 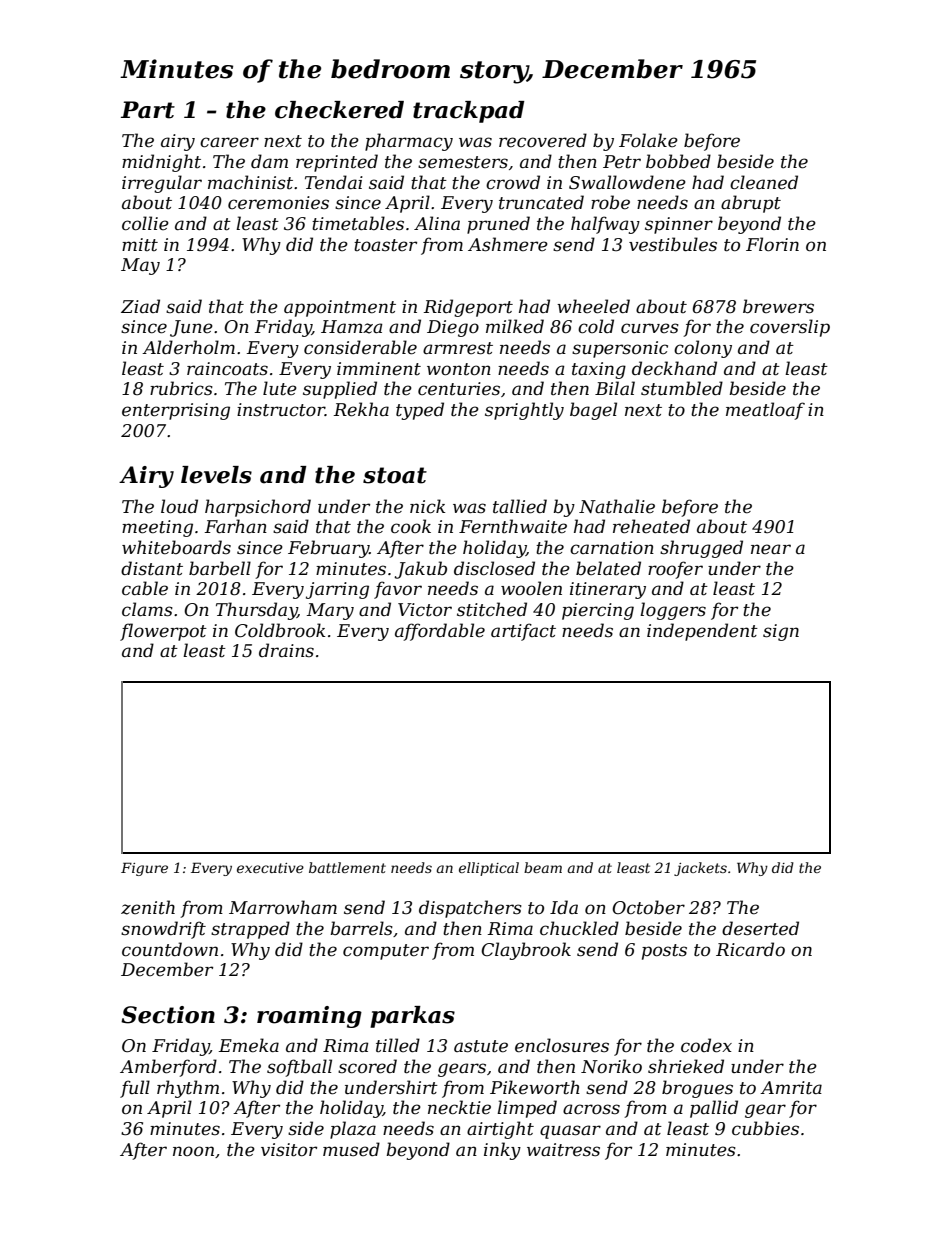 I want to click on belated, so click(x=608, y=568).
